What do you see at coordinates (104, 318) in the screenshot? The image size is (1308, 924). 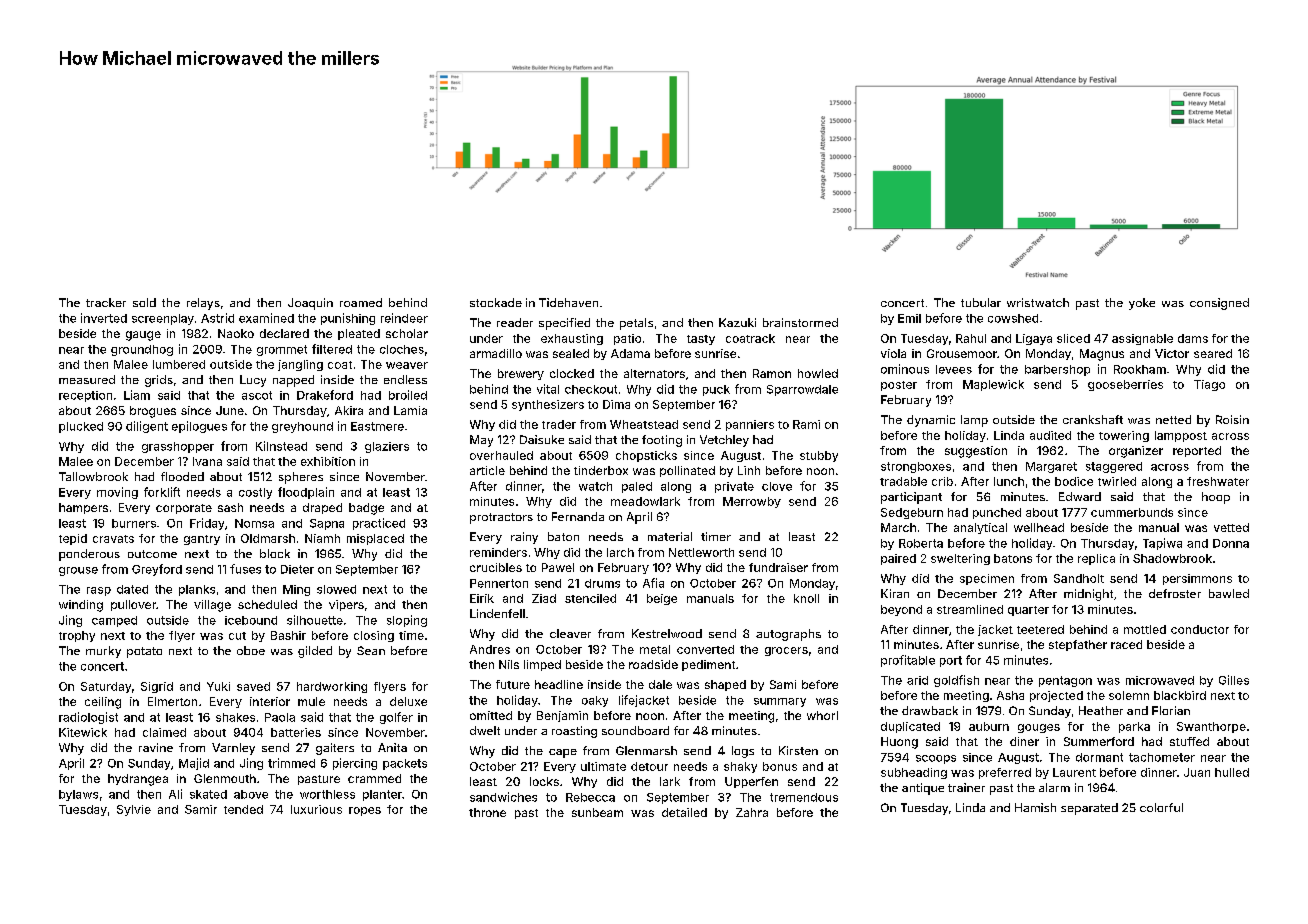 I see `inverted` at bounding box center [104, 318].
